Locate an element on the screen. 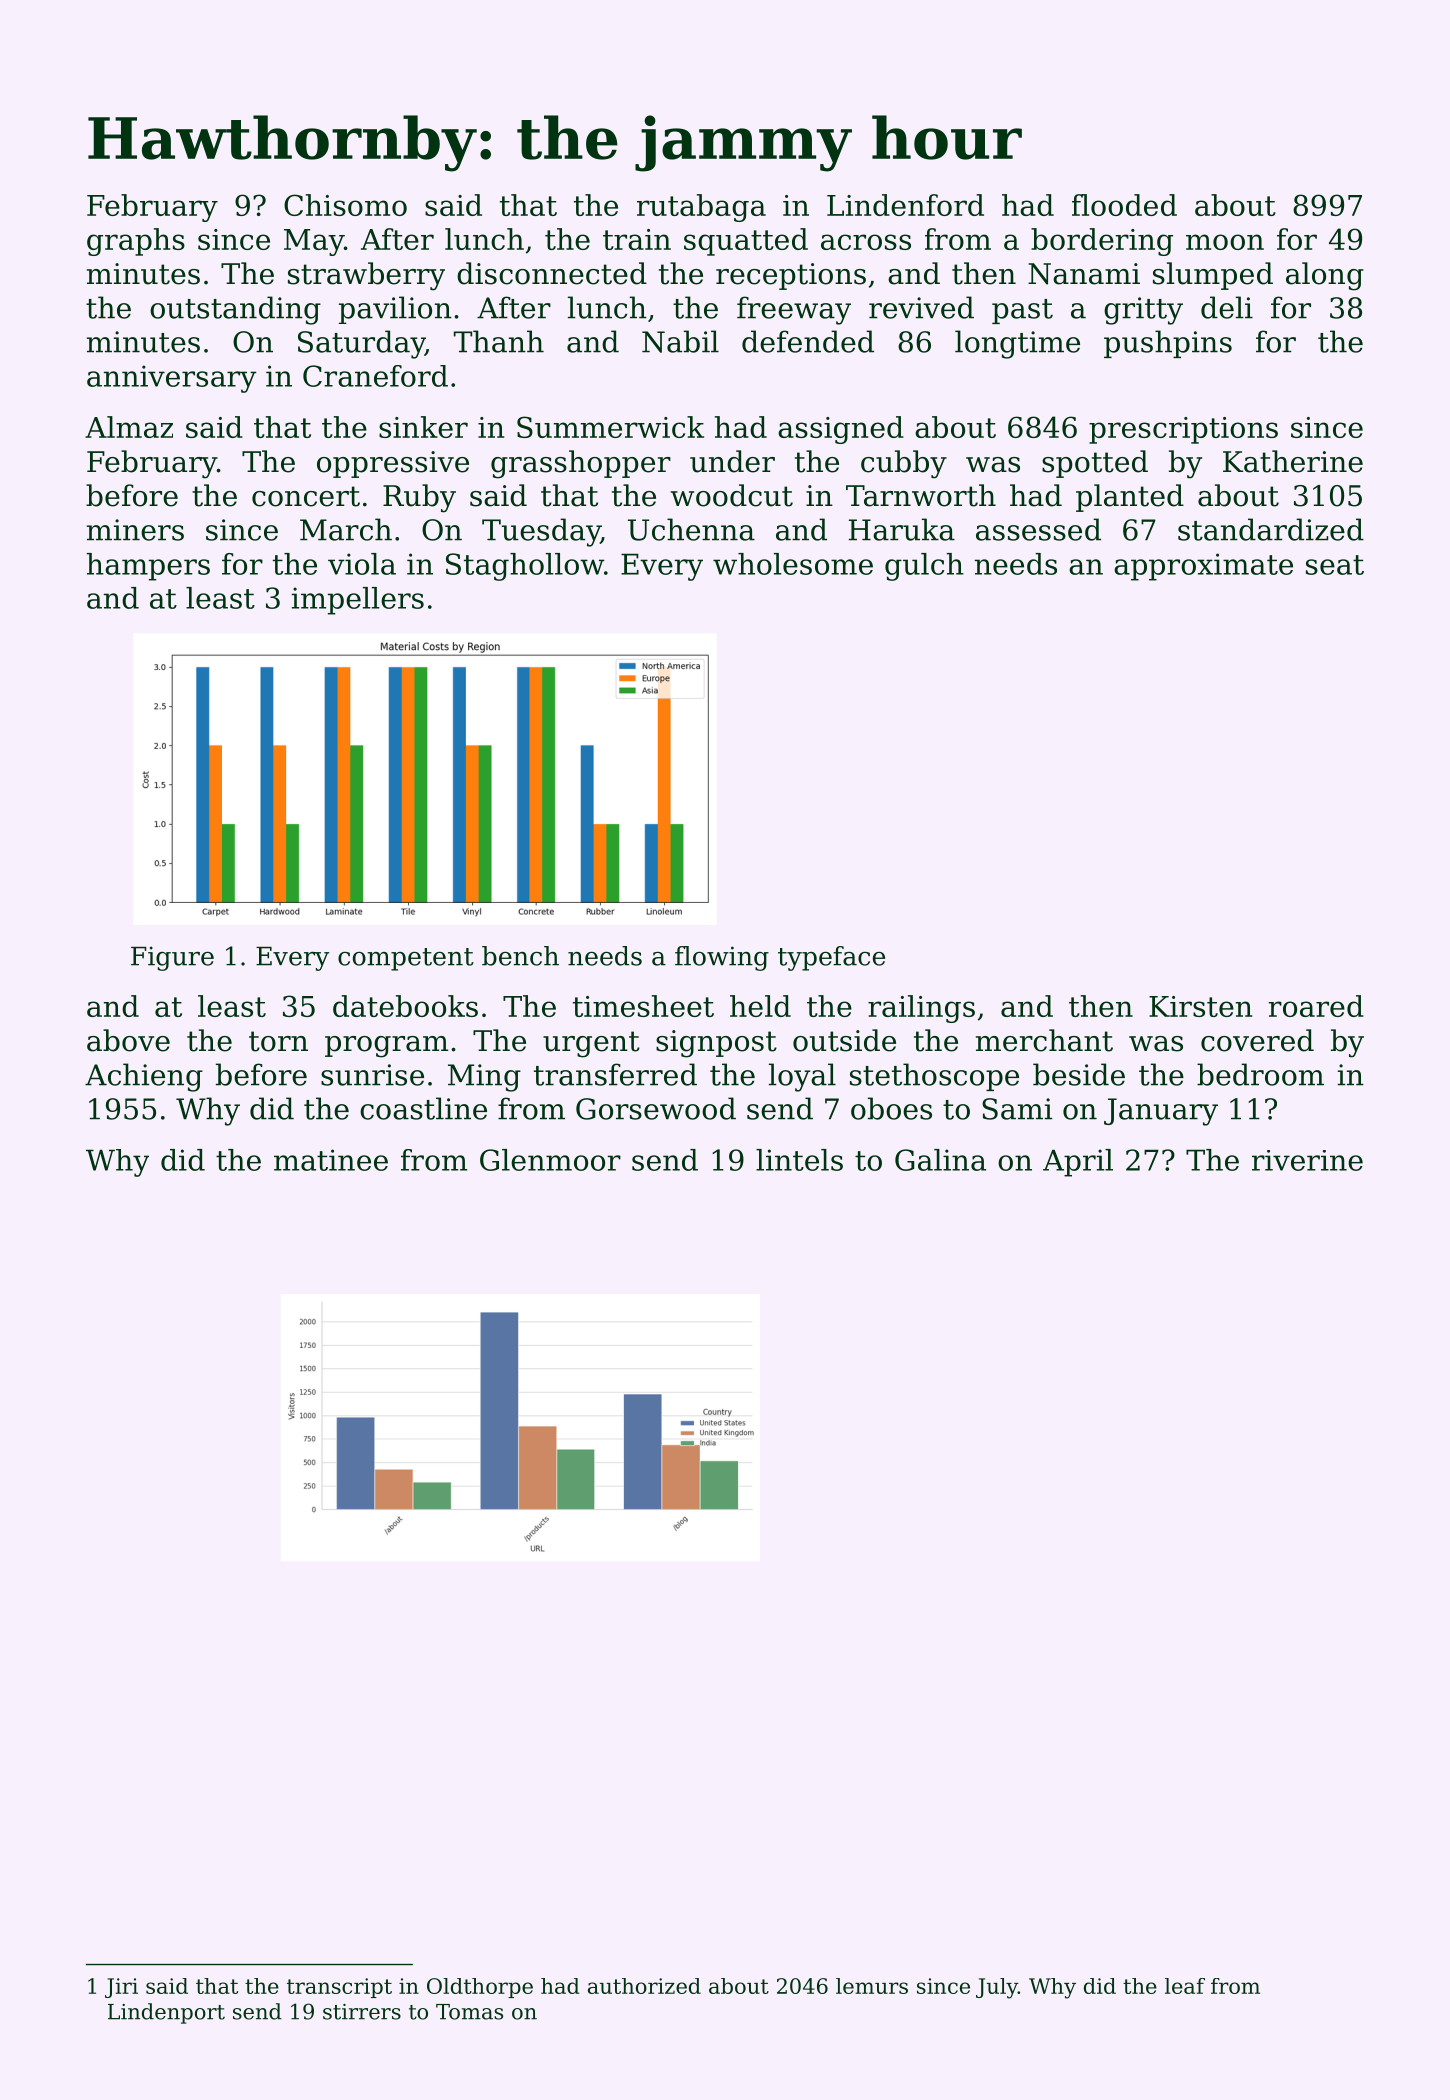 This screenshot has height=2100, width=1450. stirrers is located at coordinates (362, 2012).
